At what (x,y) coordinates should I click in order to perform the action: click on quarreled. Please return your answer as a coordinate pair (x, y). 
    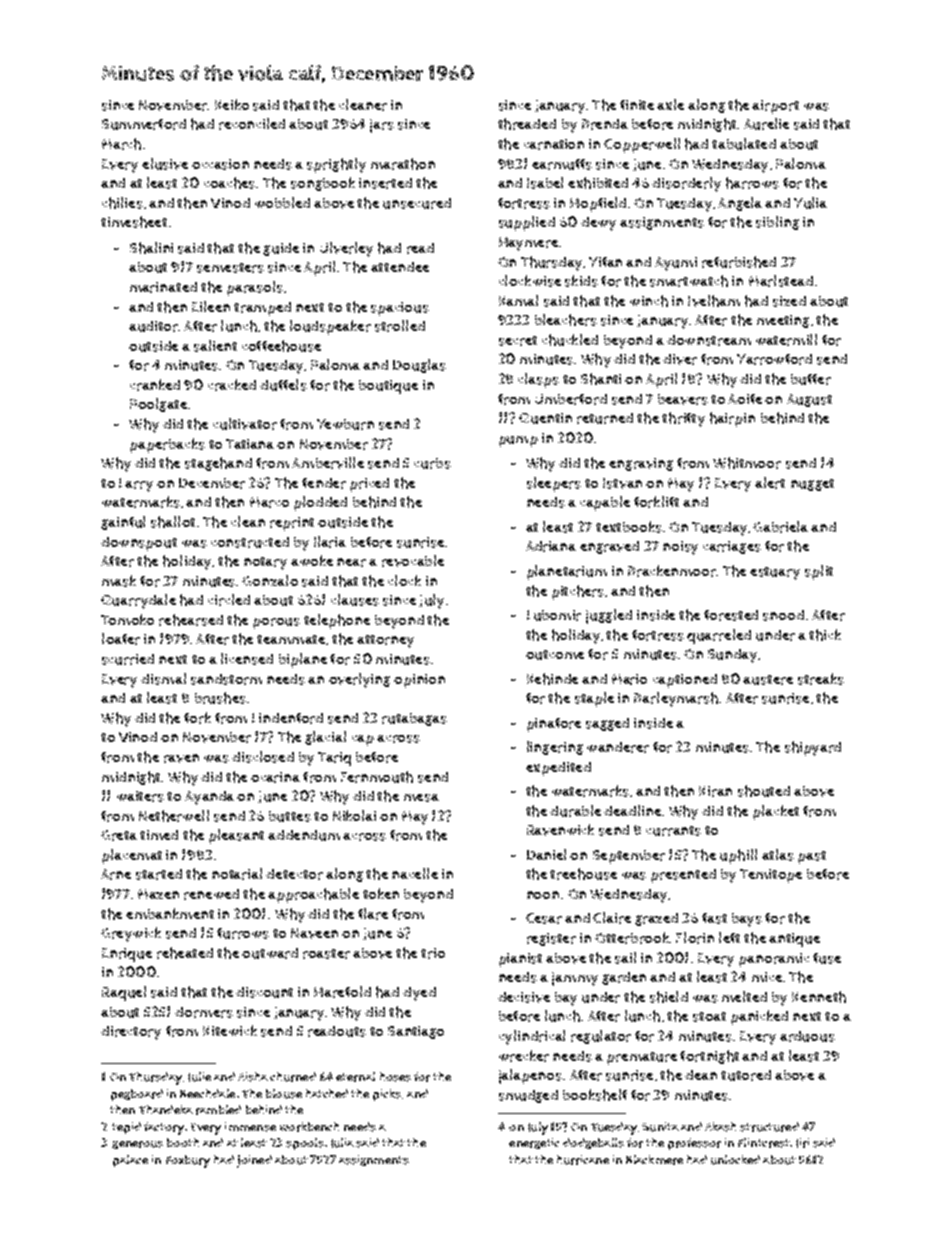
    Looking at the image, I should click on (719, 636).
